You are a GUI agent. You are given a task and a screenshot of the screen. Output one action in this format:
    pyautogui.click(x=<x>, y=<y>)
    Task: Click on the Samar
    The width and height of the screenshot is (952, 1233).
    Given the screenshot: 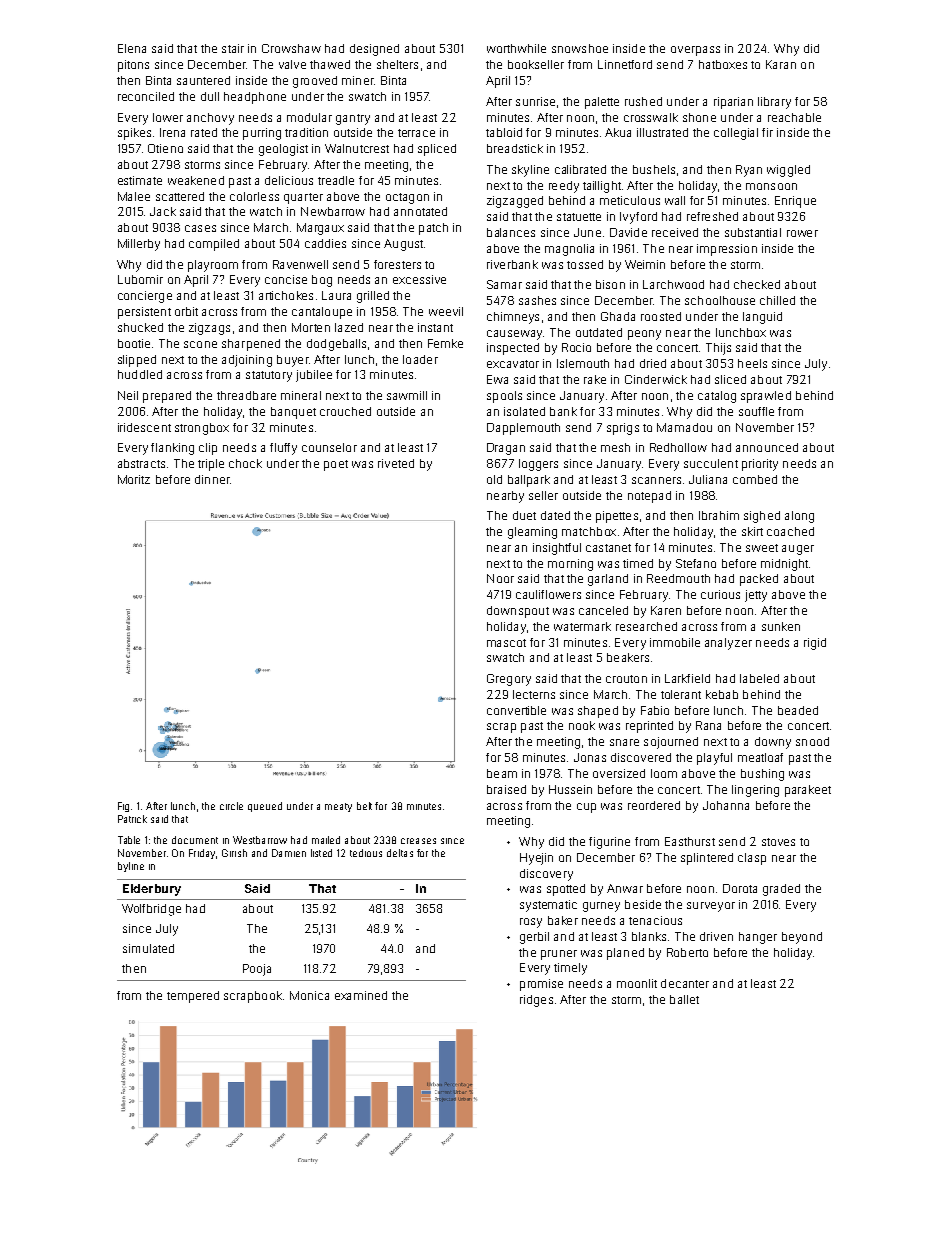 What is the action you would take?
    pyautogui.click(x=504, y=284)
